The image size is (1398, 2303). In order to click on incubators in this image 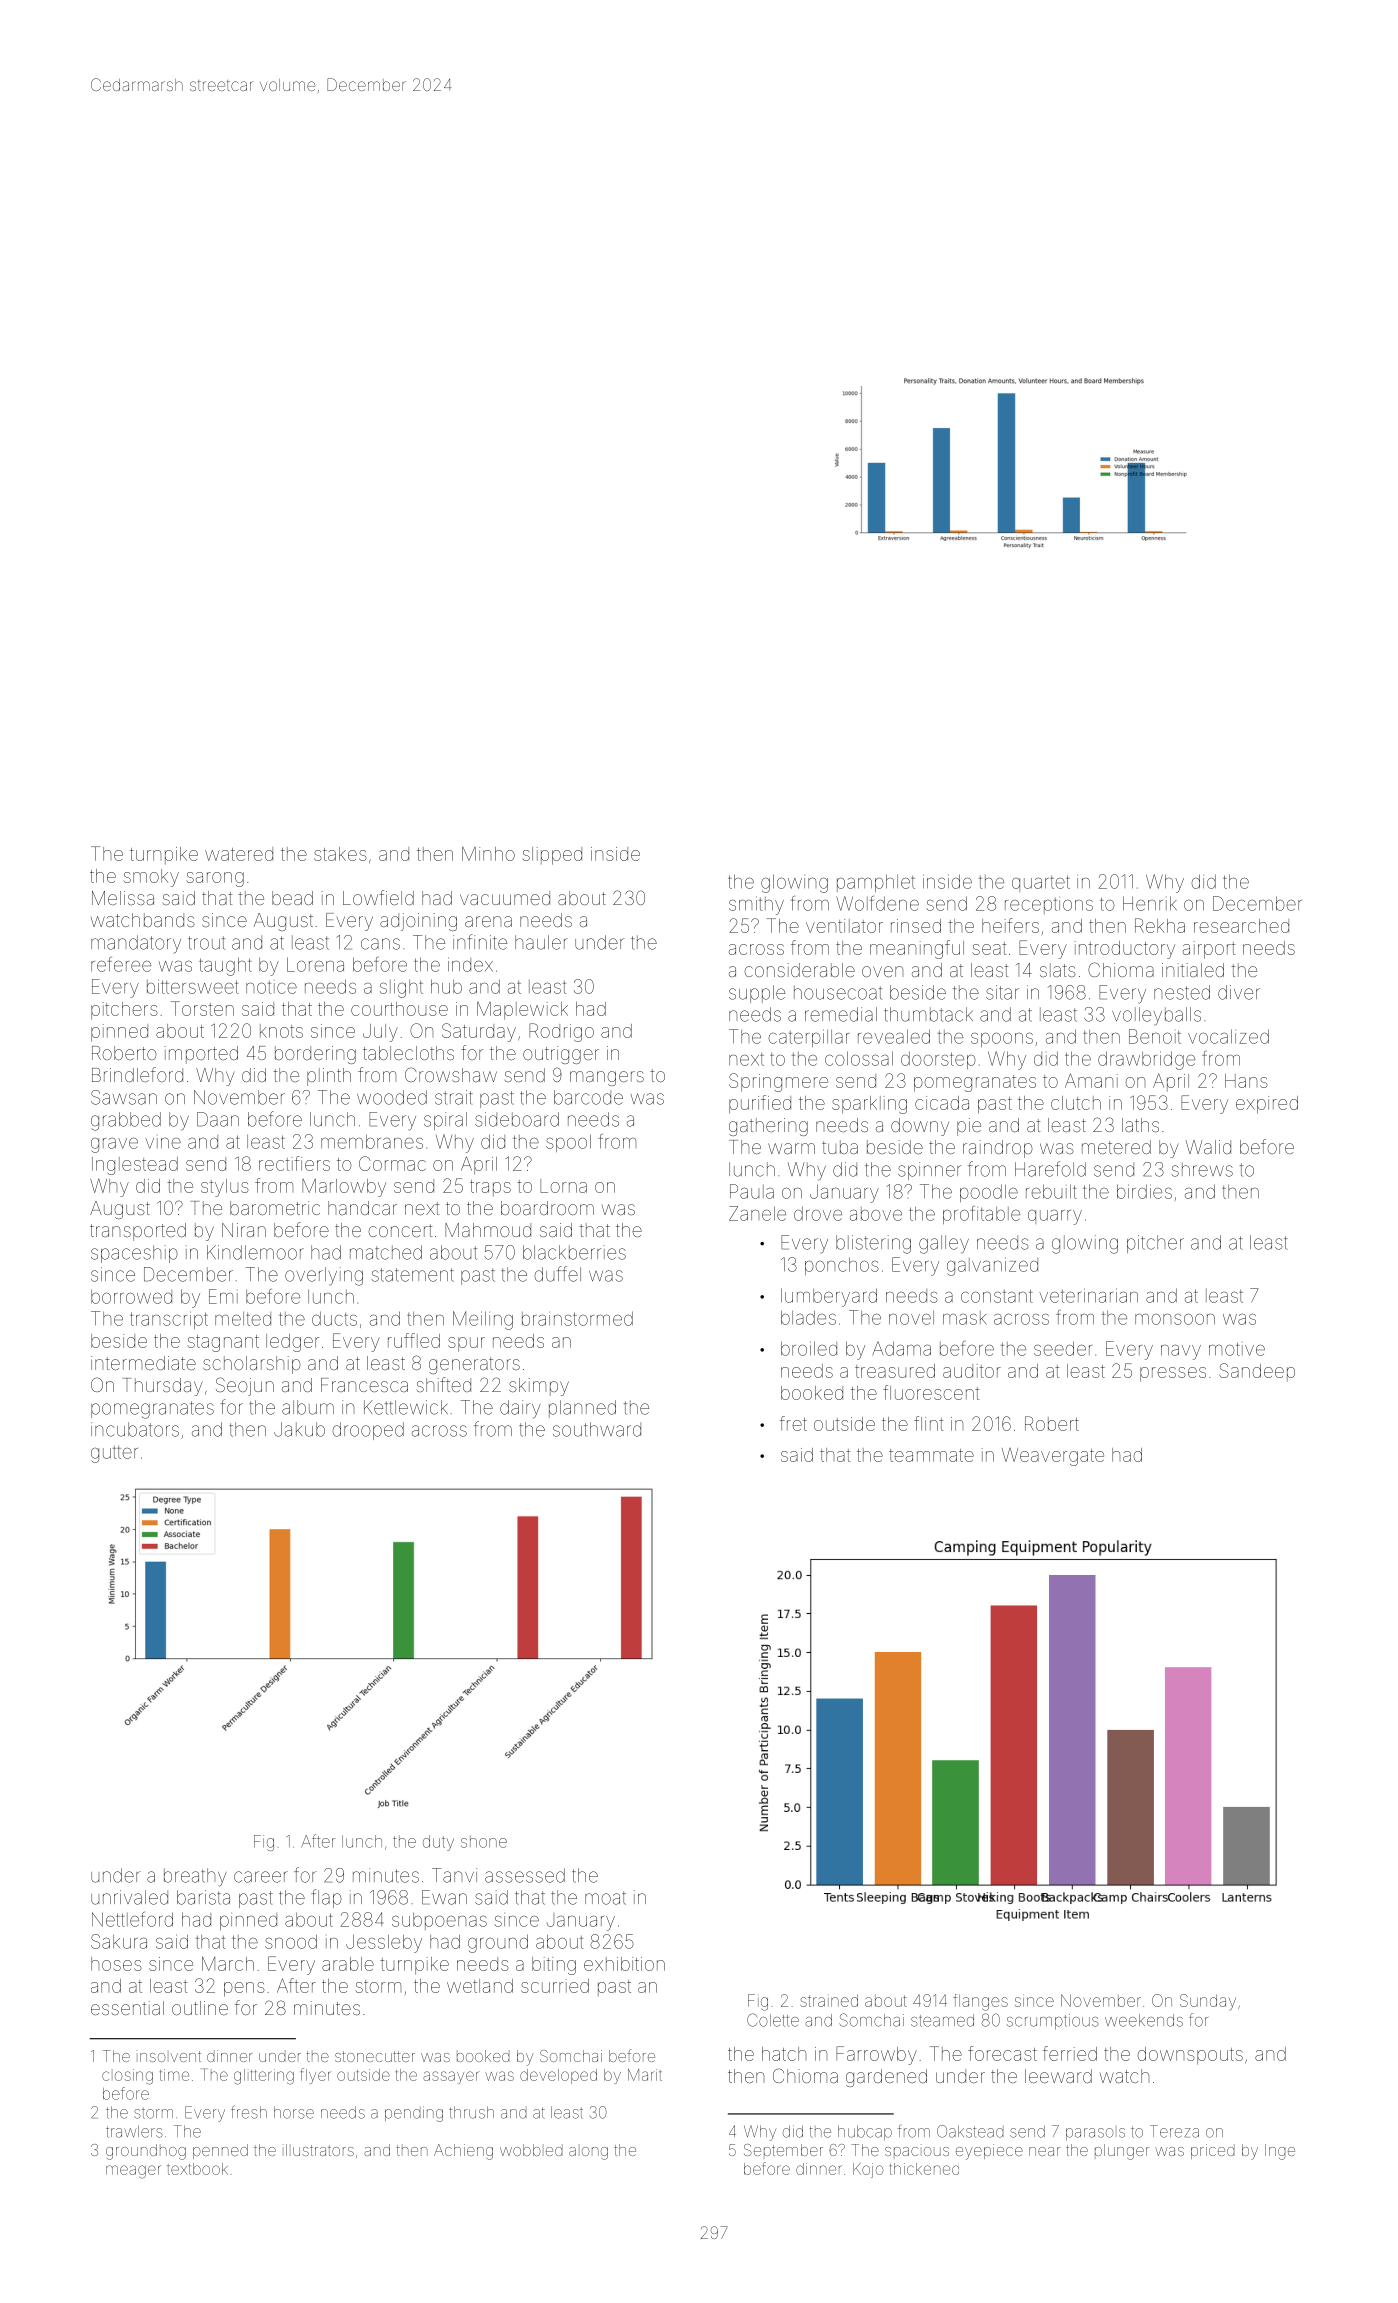, I will do `click(135, 1429)`.
